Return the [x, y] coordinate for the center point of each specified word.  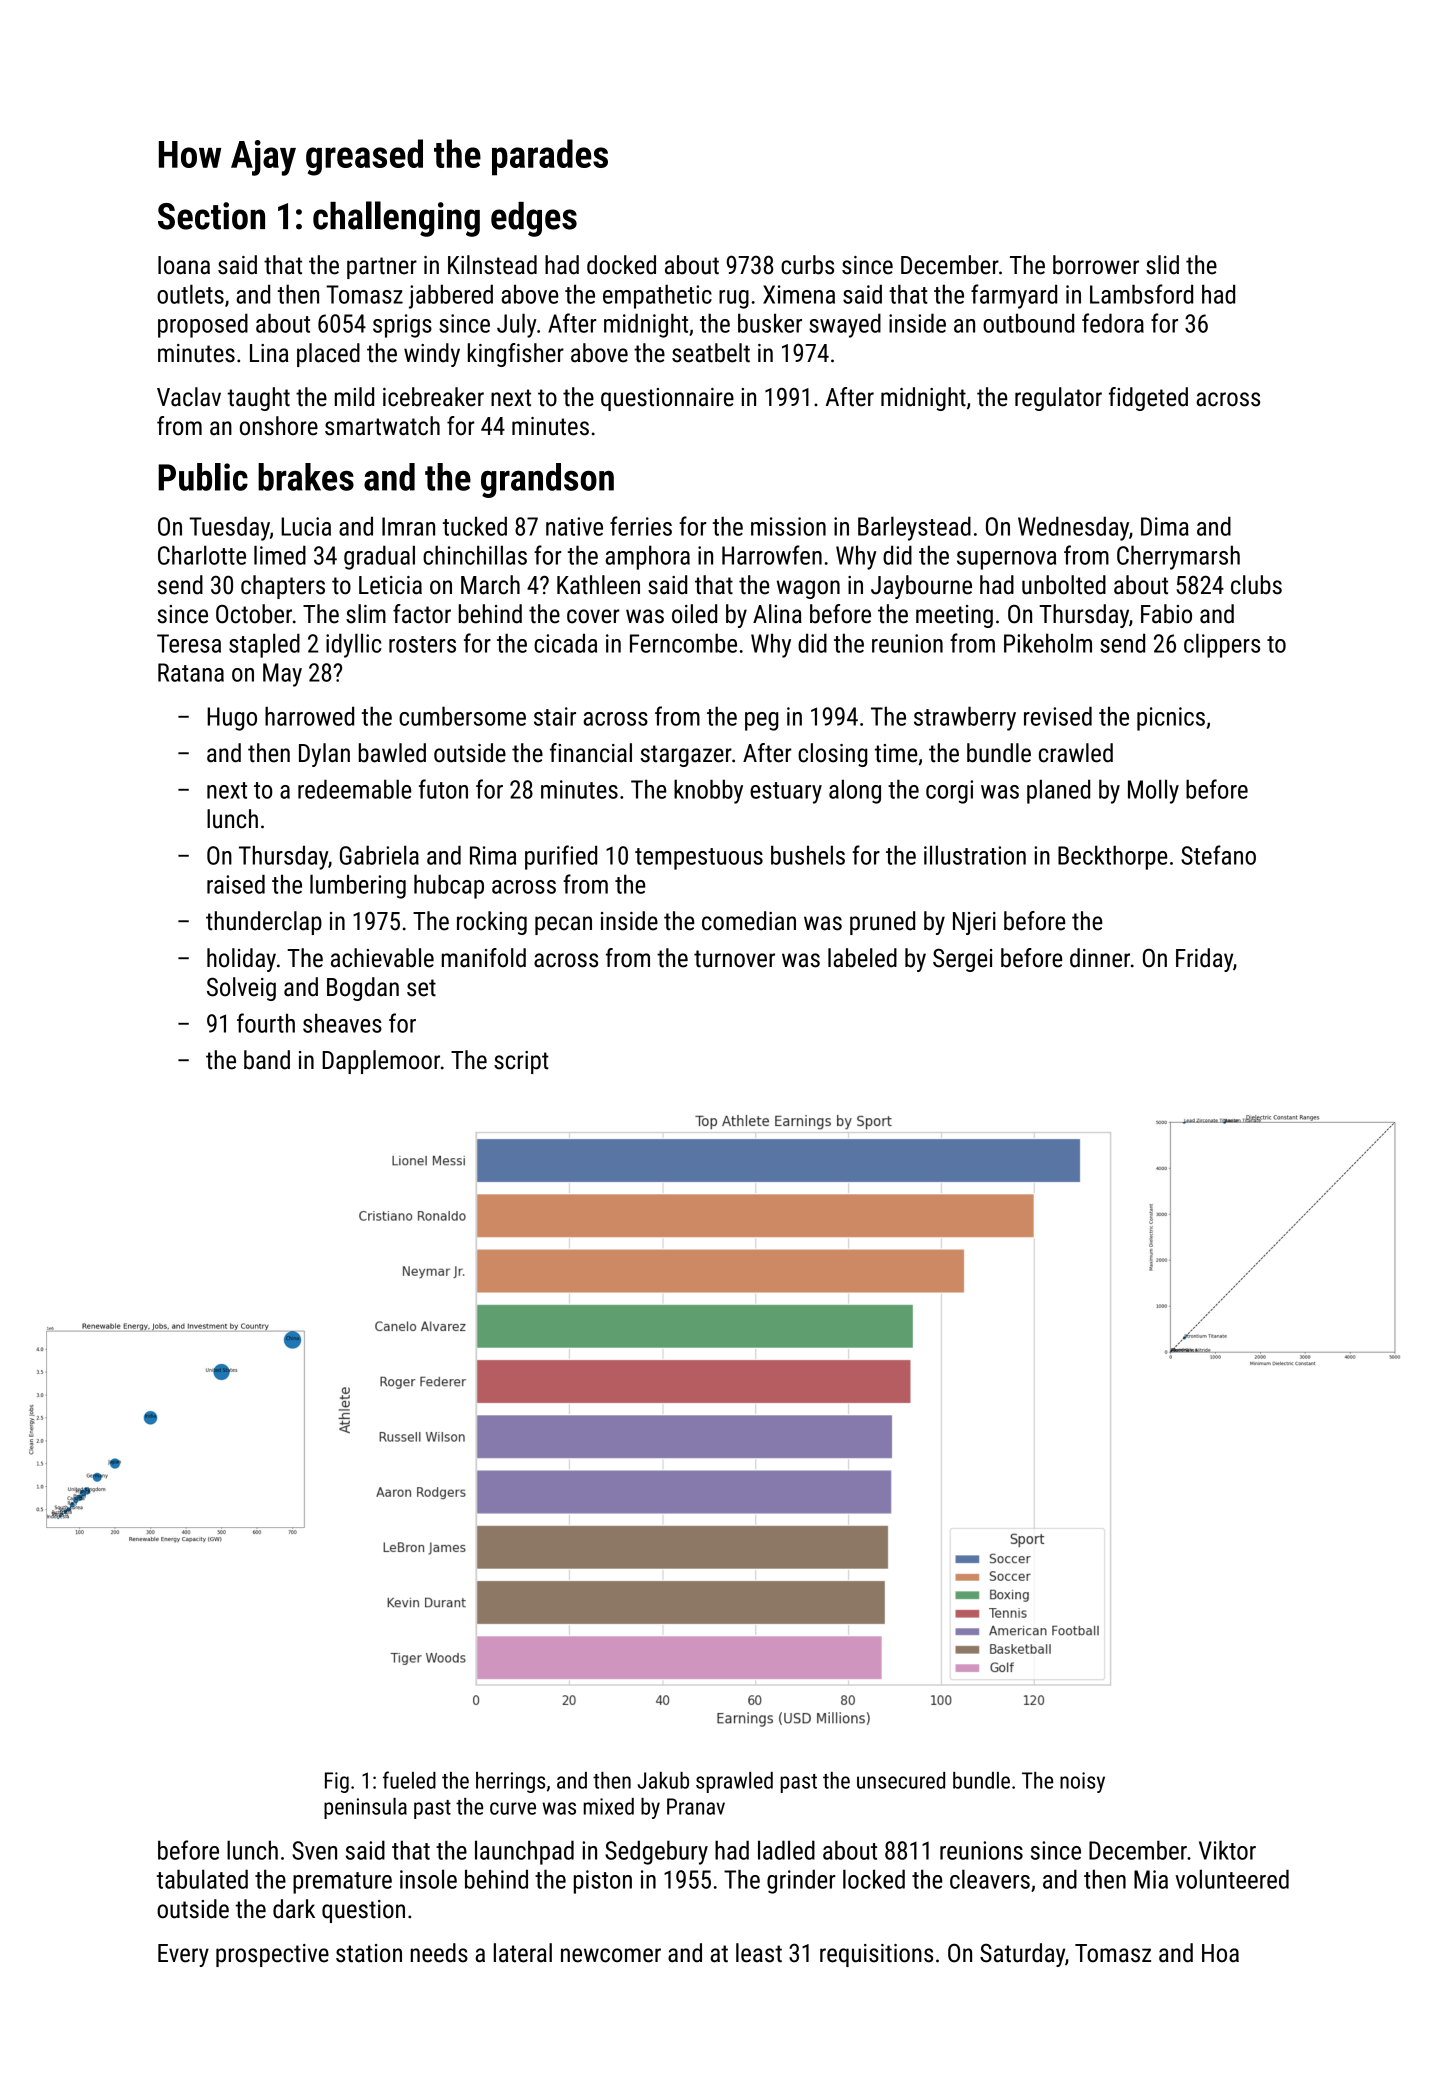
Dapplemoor [381, 1062]
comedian [749, 921]
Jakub [663, 1780]
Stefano [1218, 855]
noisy [1082, 1782]
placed [328, 355]
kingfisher [516, 355]
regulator [1058, 399]
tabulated [202, 1879]
